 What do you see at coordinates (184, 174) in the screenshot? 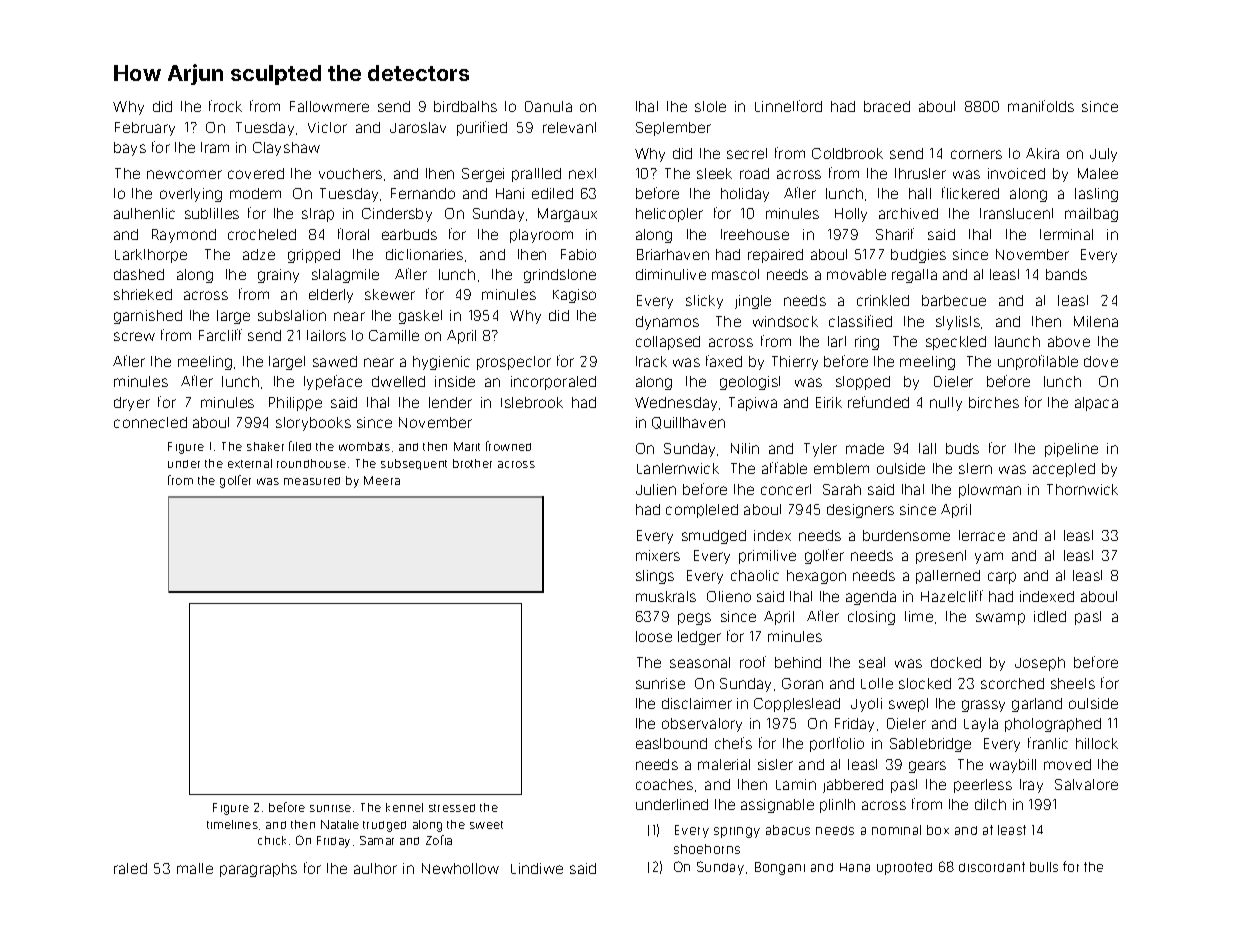
I see `newcomer` at bounding box center [184, 174].
